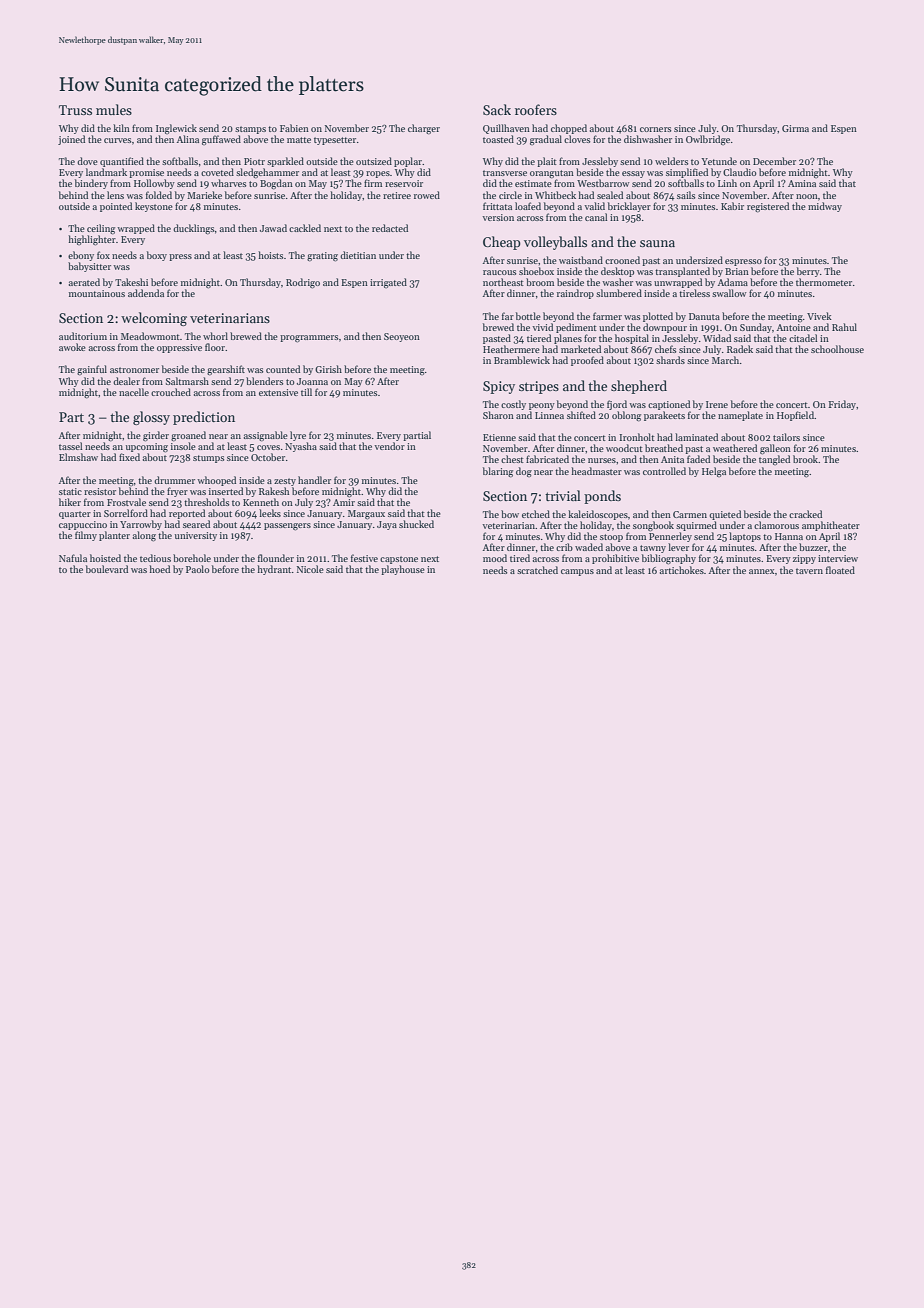 The image size is (924, 1308). Describe the element at coordinates (499, 387) in the screenshot. I see `Spicy` at that location.
